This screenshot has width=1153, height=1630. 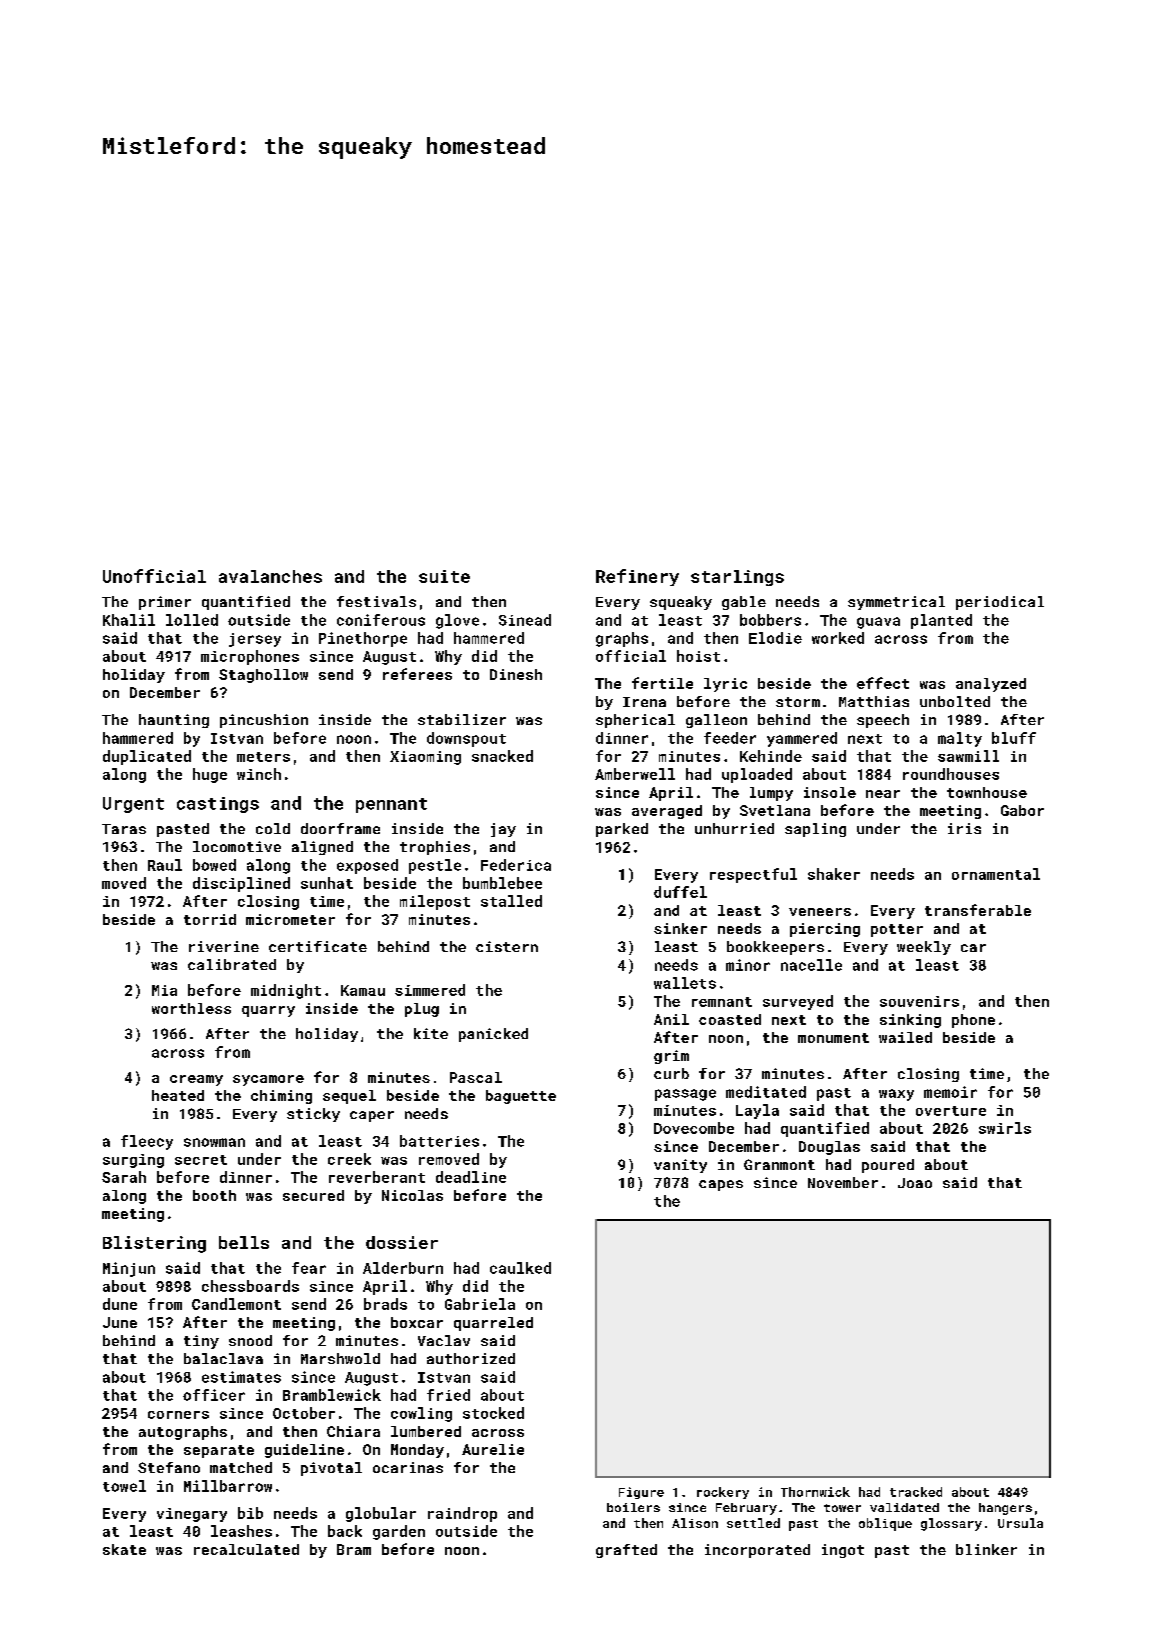 What do you see at coordinates (737, 578) in the screenshot?
I see `starlings` at bounding box center [737, 578].
